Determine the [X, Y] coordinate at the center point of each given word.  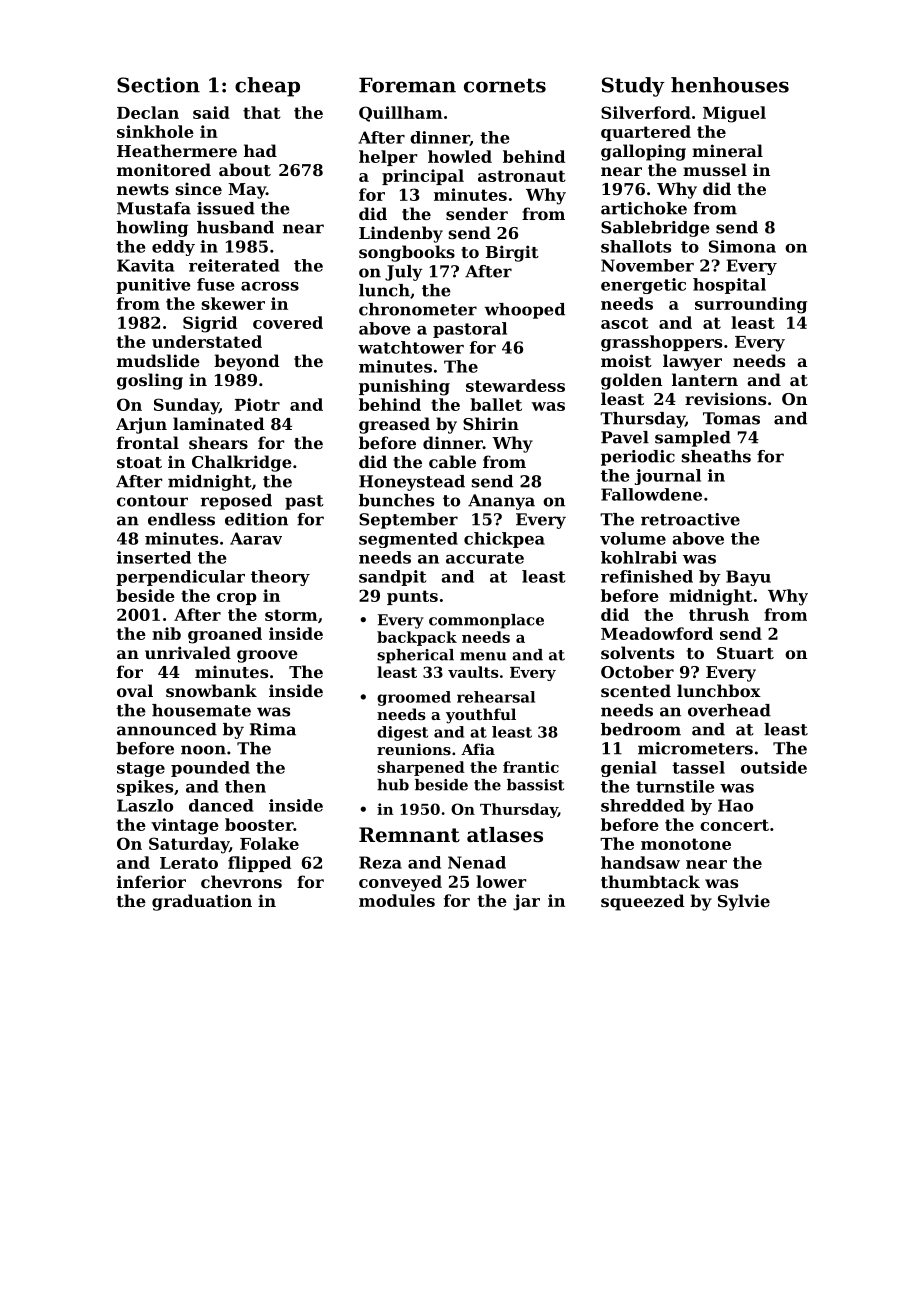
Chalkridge [242, 463]
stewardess [515, 385]
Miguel [734, 114]
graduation [202, 902]
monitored [164, 169]
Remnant [409, 835]
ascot [625, 323]
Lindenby [401, 234]
